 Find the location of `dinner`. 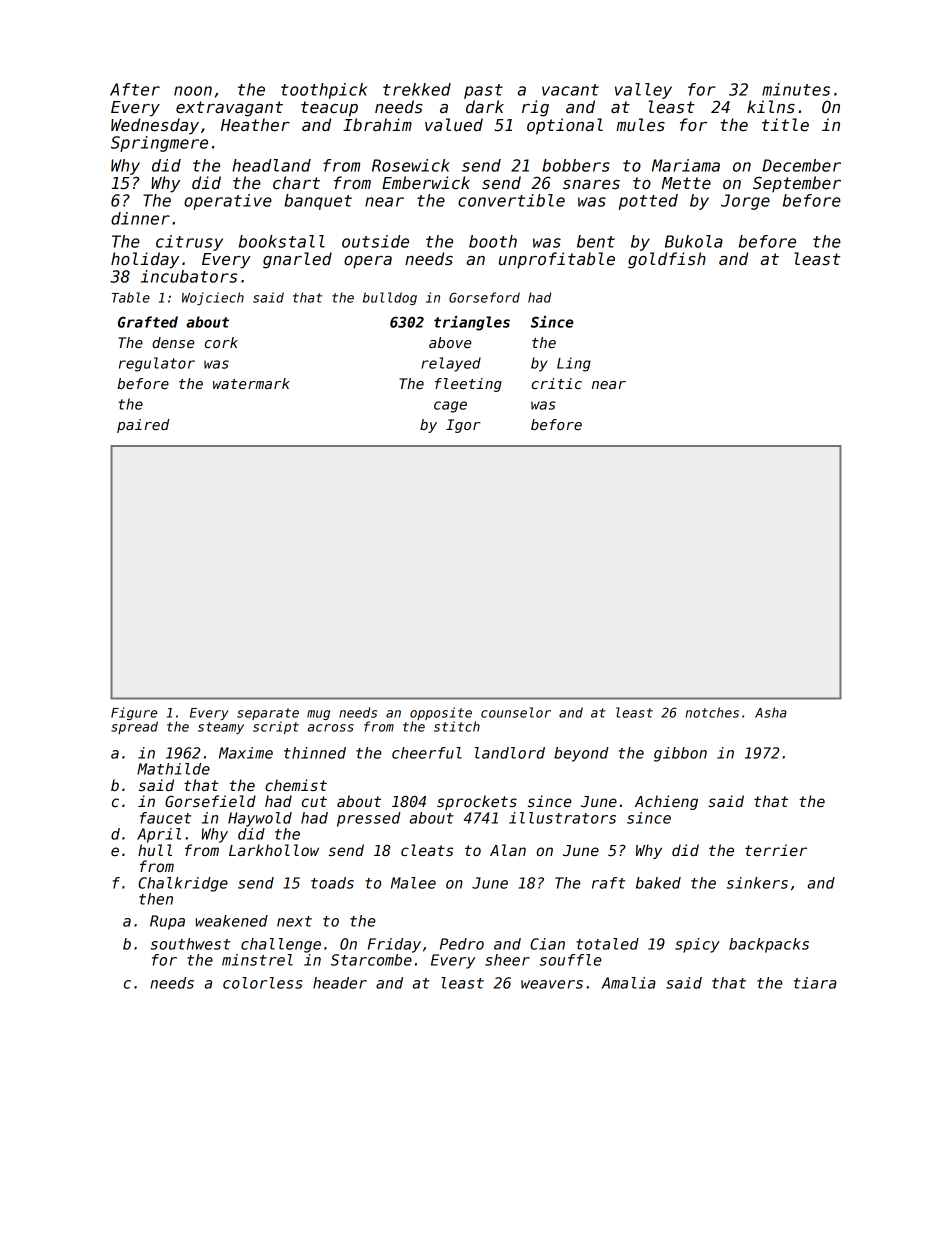

dinner is located at coordinates (140, 218).
